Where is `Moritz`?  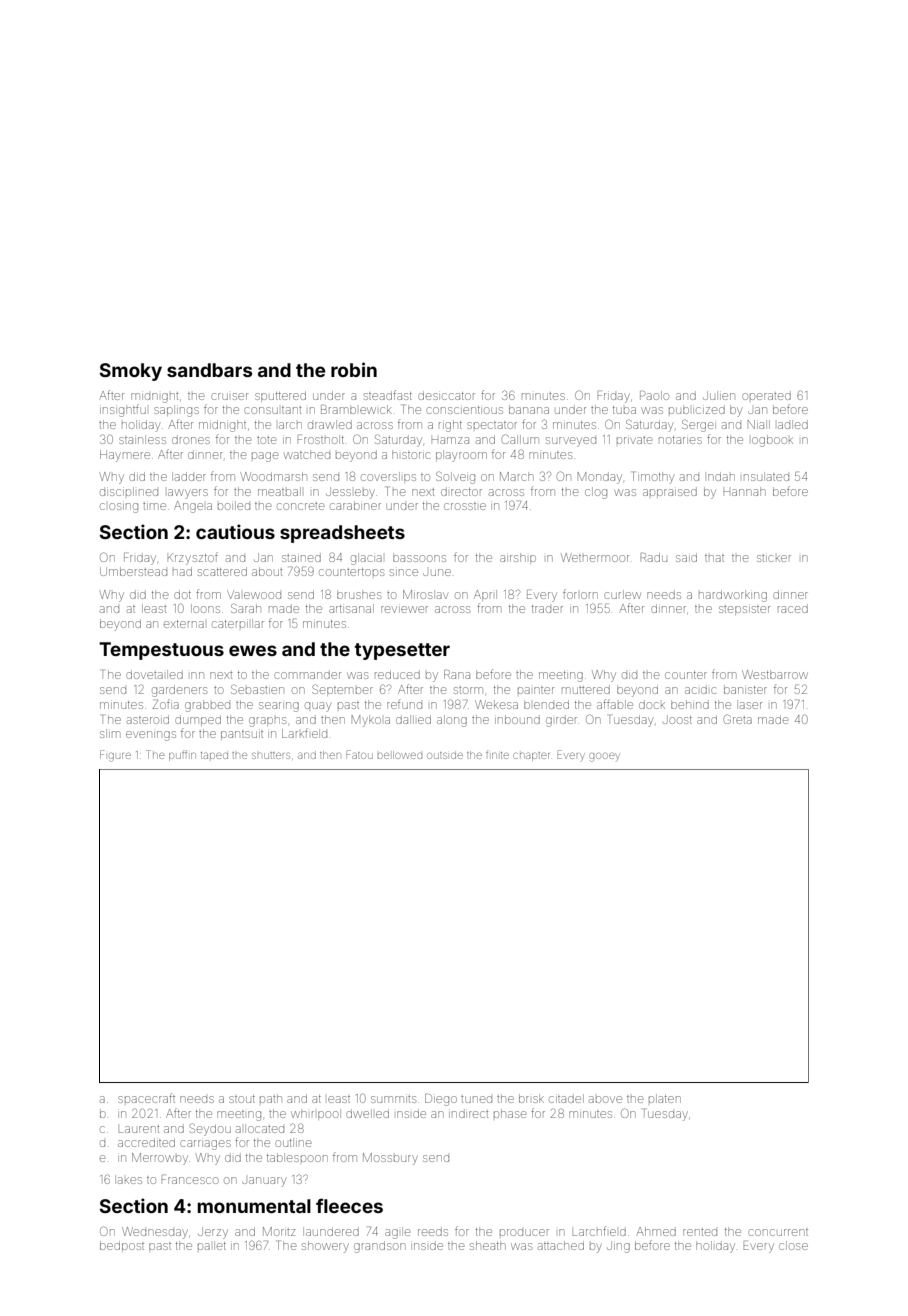
Moritz is located at coordinates (279, 1231).
